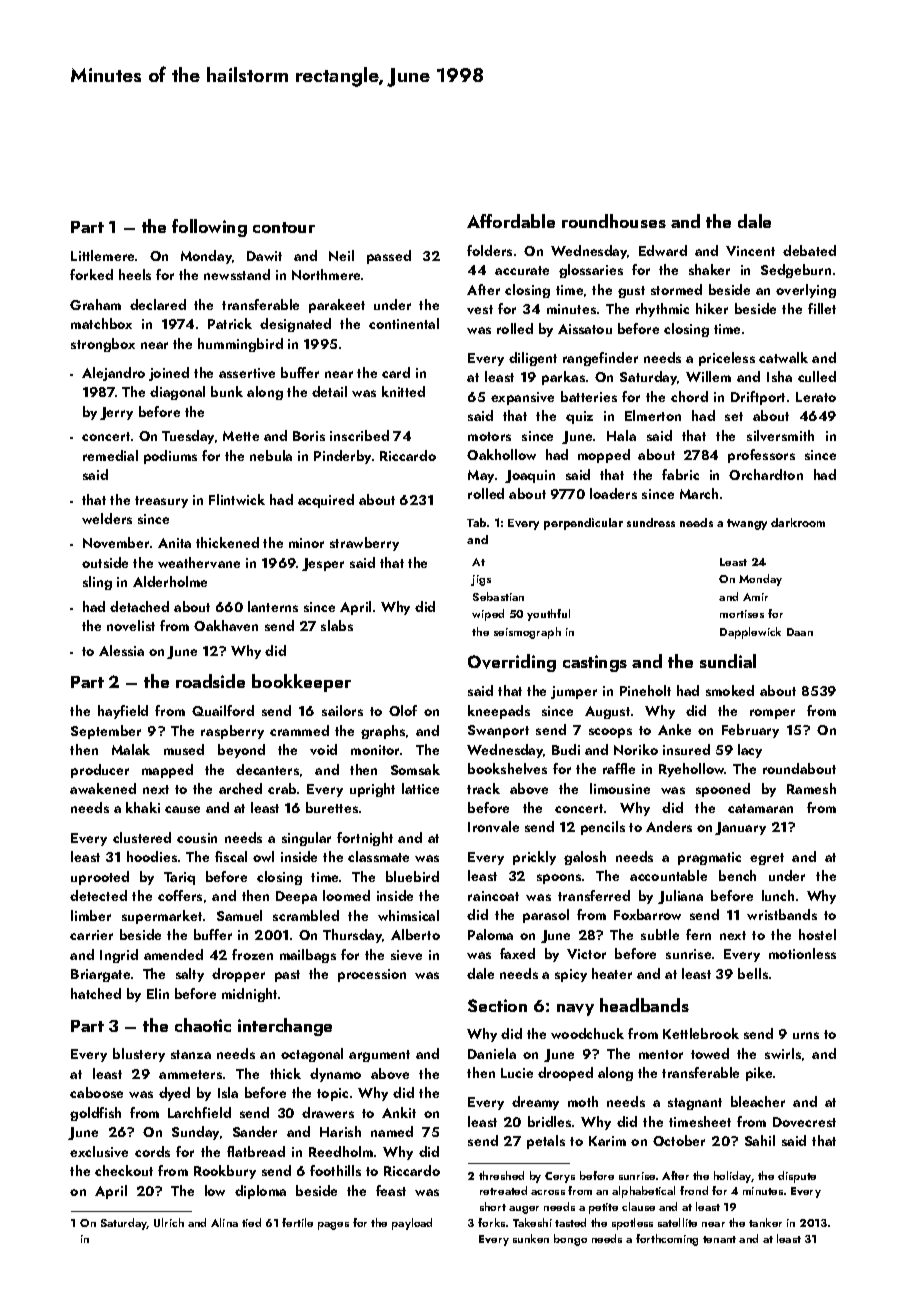  Describe the element at coordinates (511, 221) in the screenshot. I see `Affordable` at that location.
